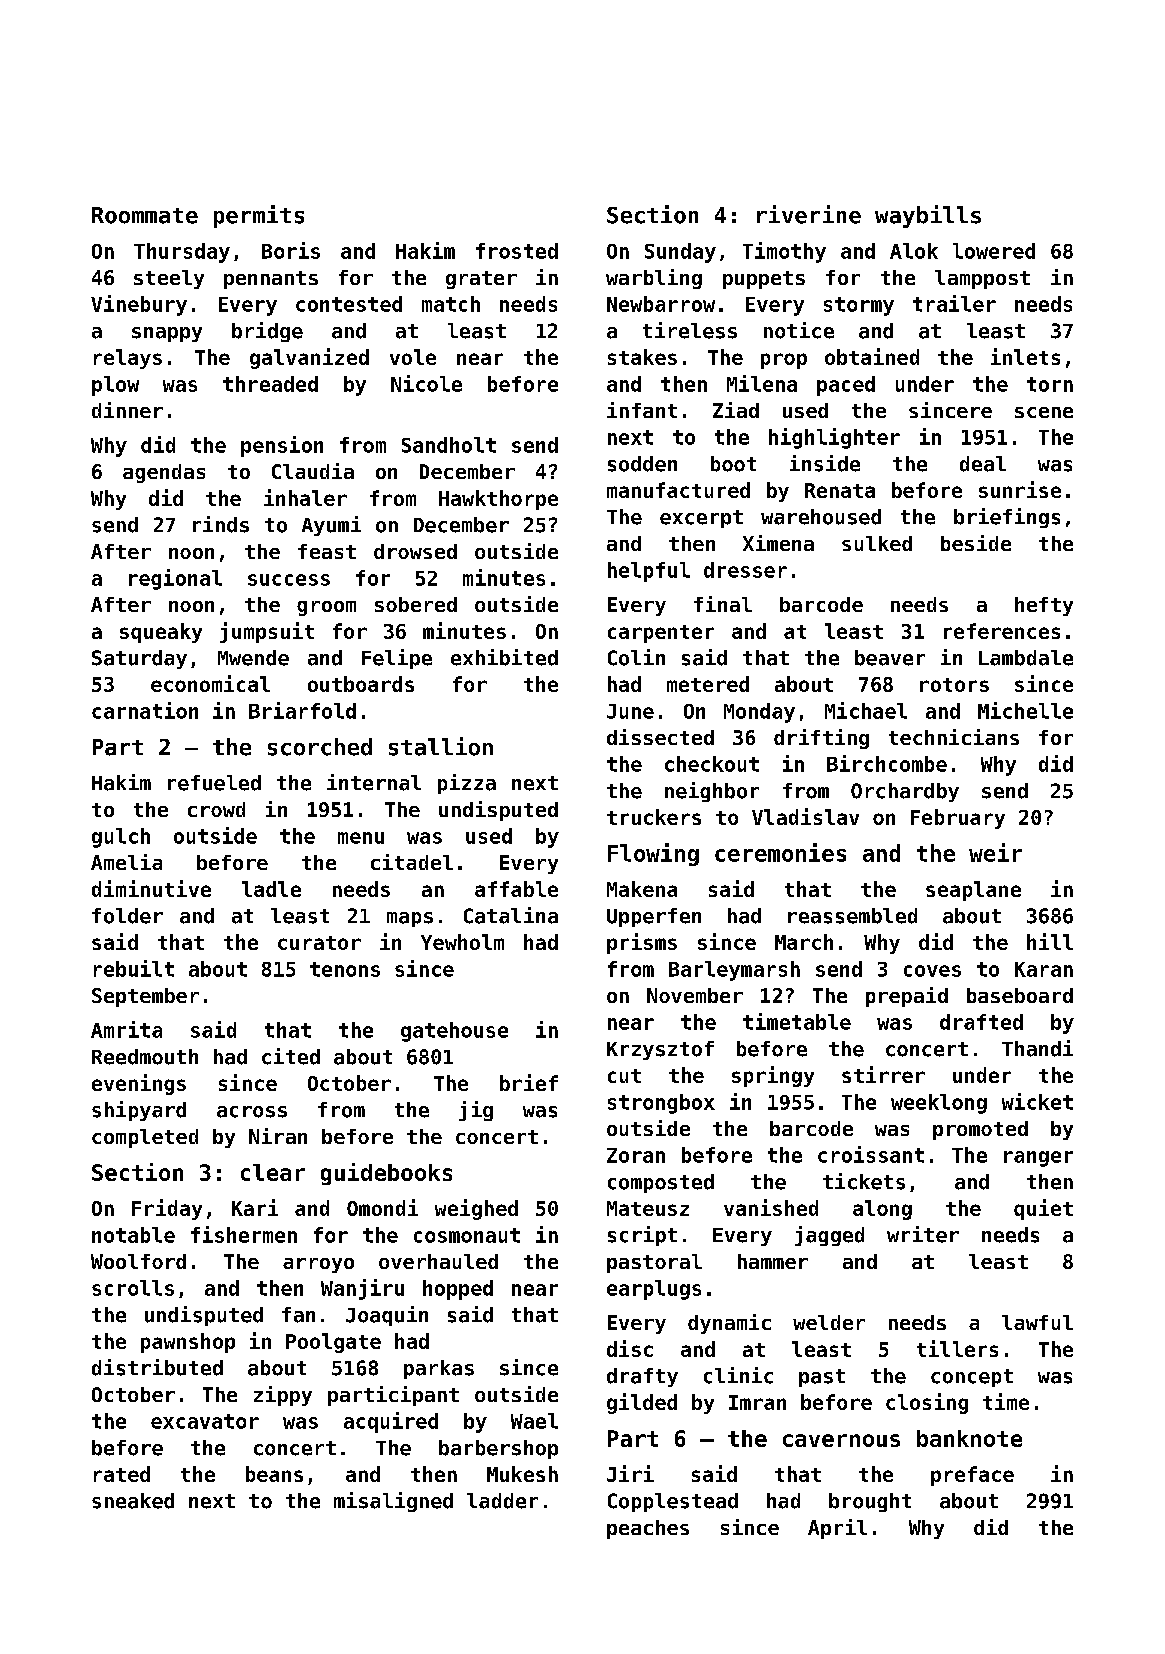 This screenshot has height=1654, width=1165. Describe the element at coordinates (649, 572) in the screenshot. I see `helpful` at that location.
